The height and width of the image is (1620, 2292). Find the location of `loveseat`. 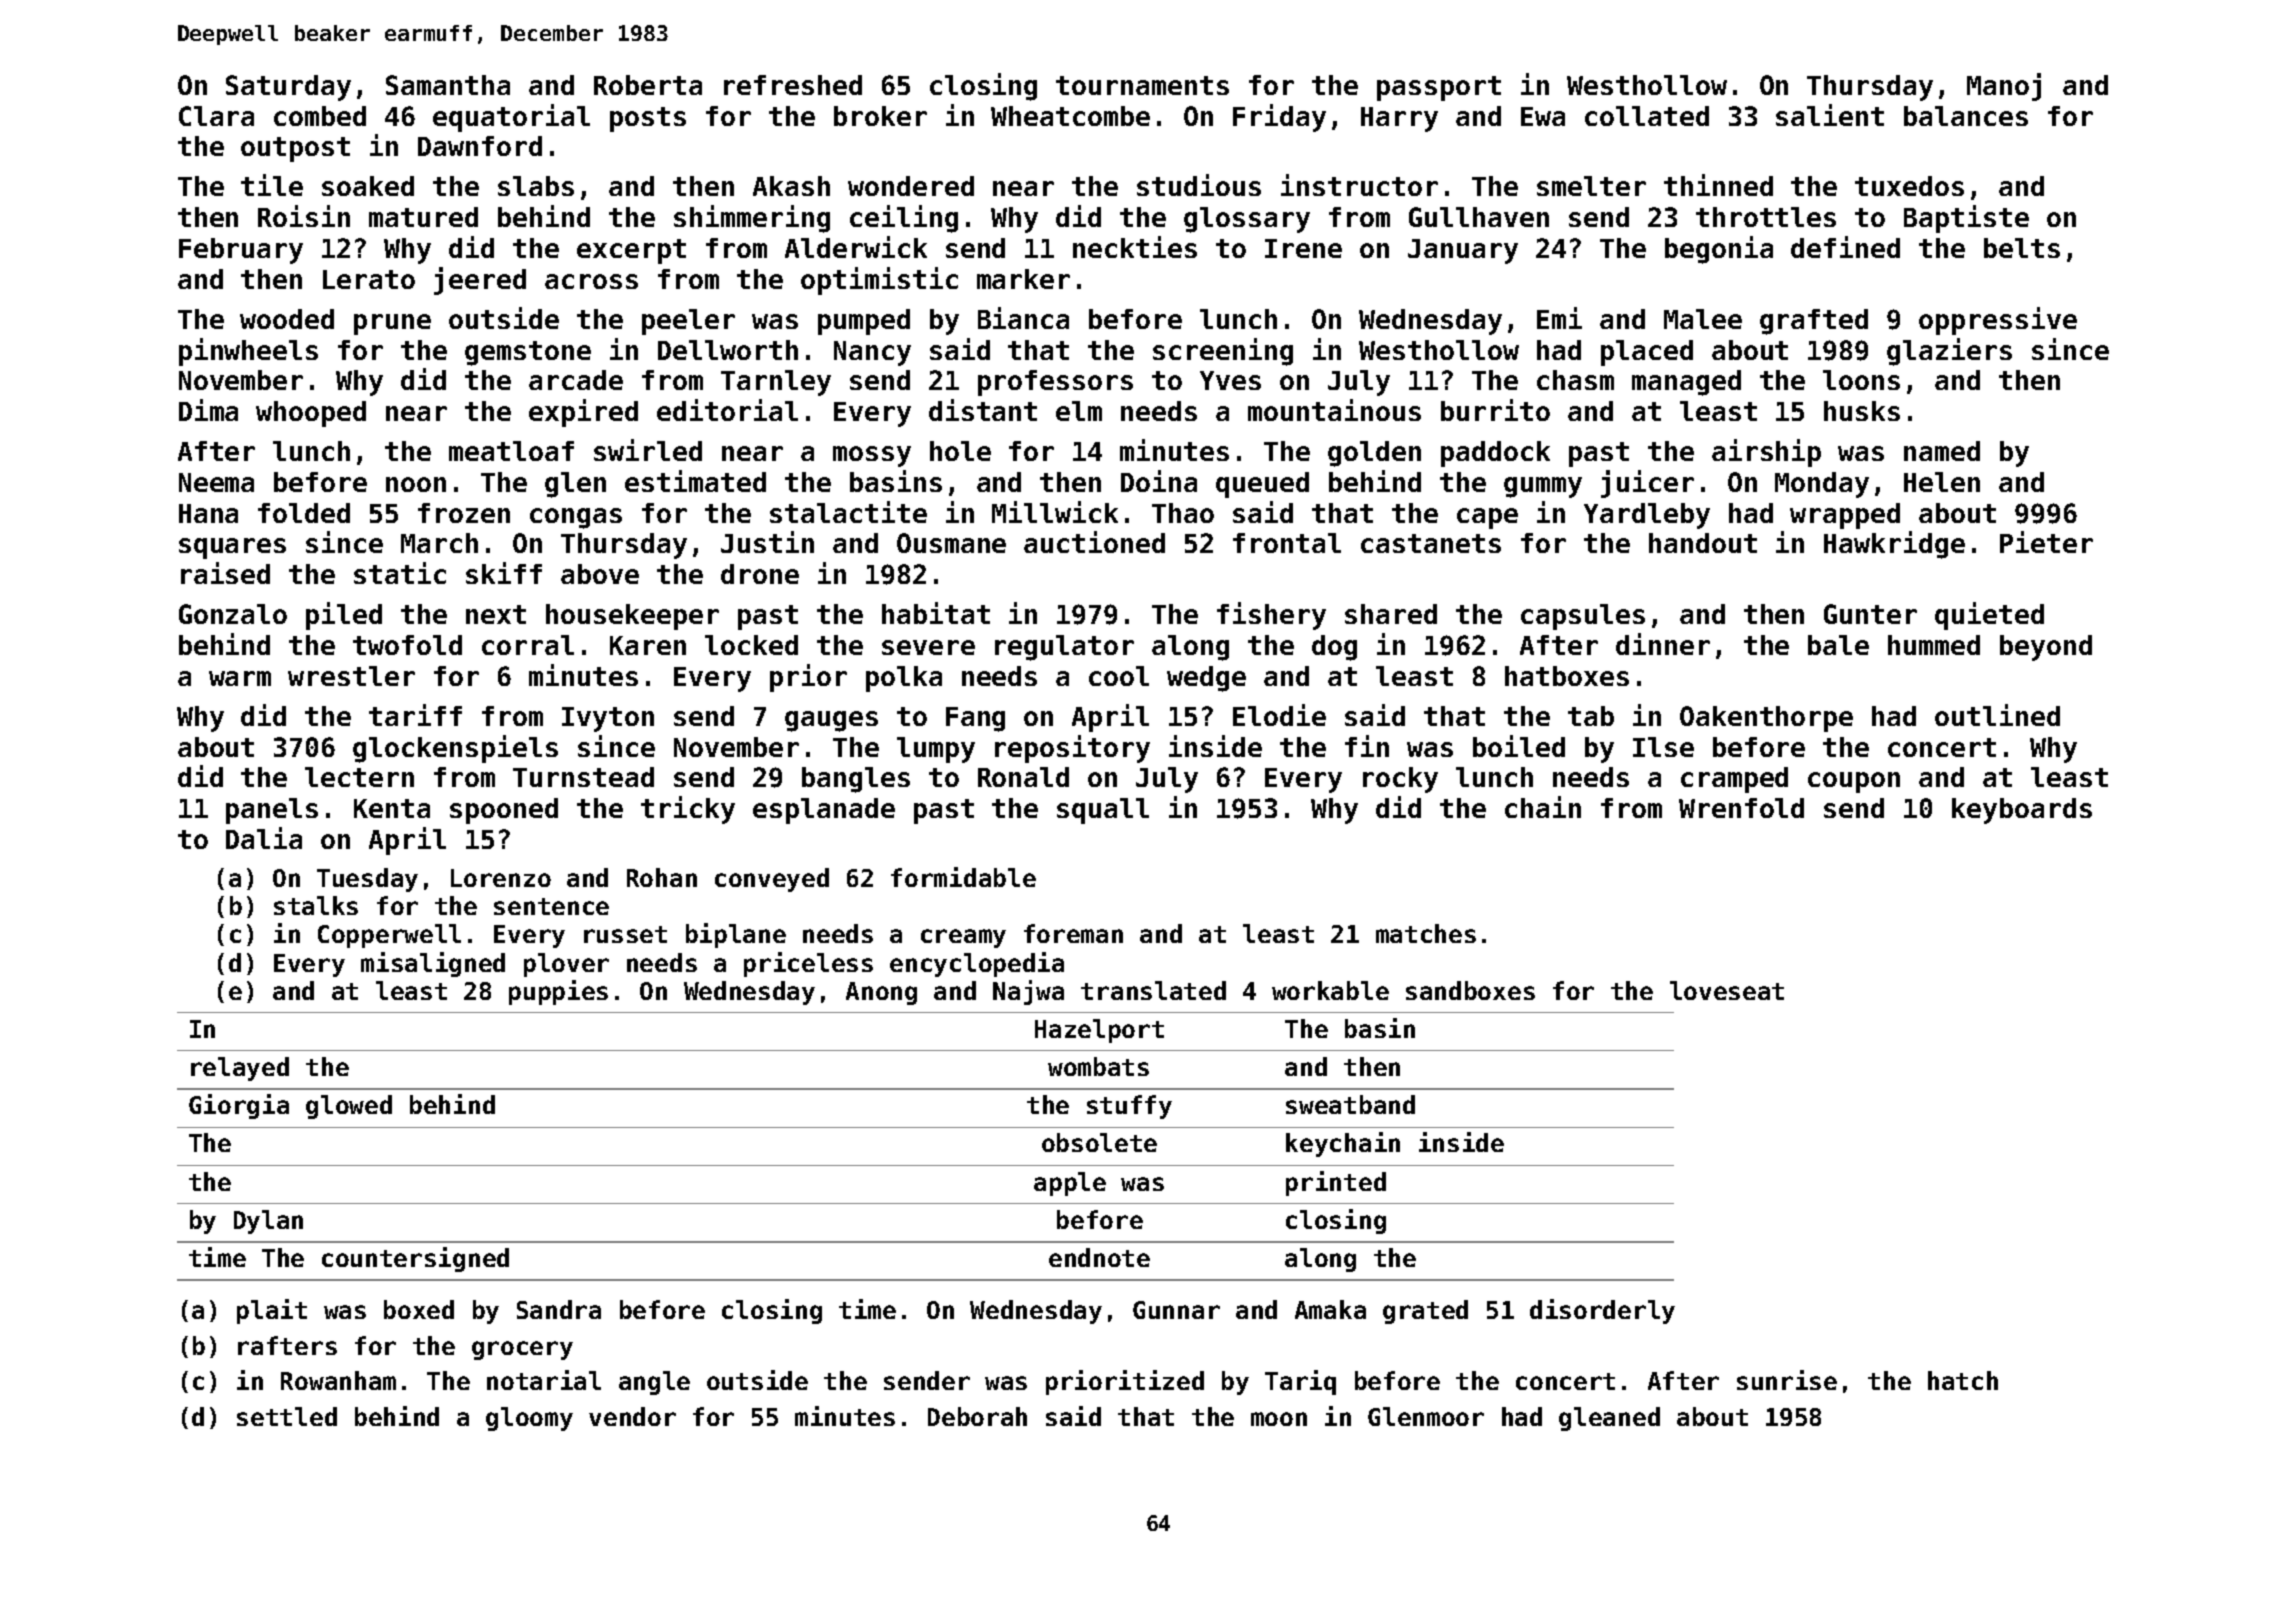

loveseat is located at coordinates (1727, 990).
